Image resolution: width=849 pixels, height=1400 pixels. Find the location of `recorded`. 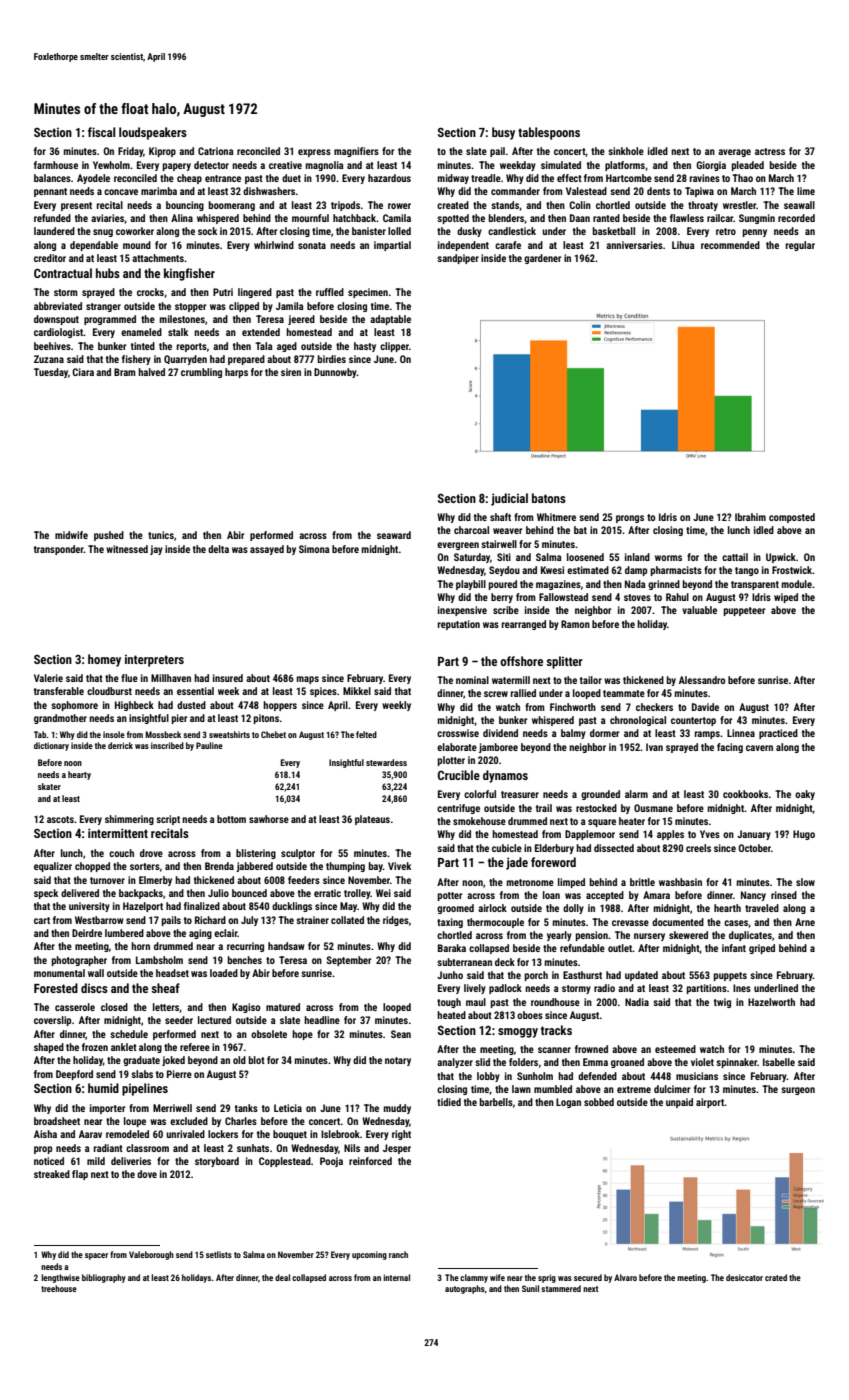

recorded is located at coordinates (796, 218).
